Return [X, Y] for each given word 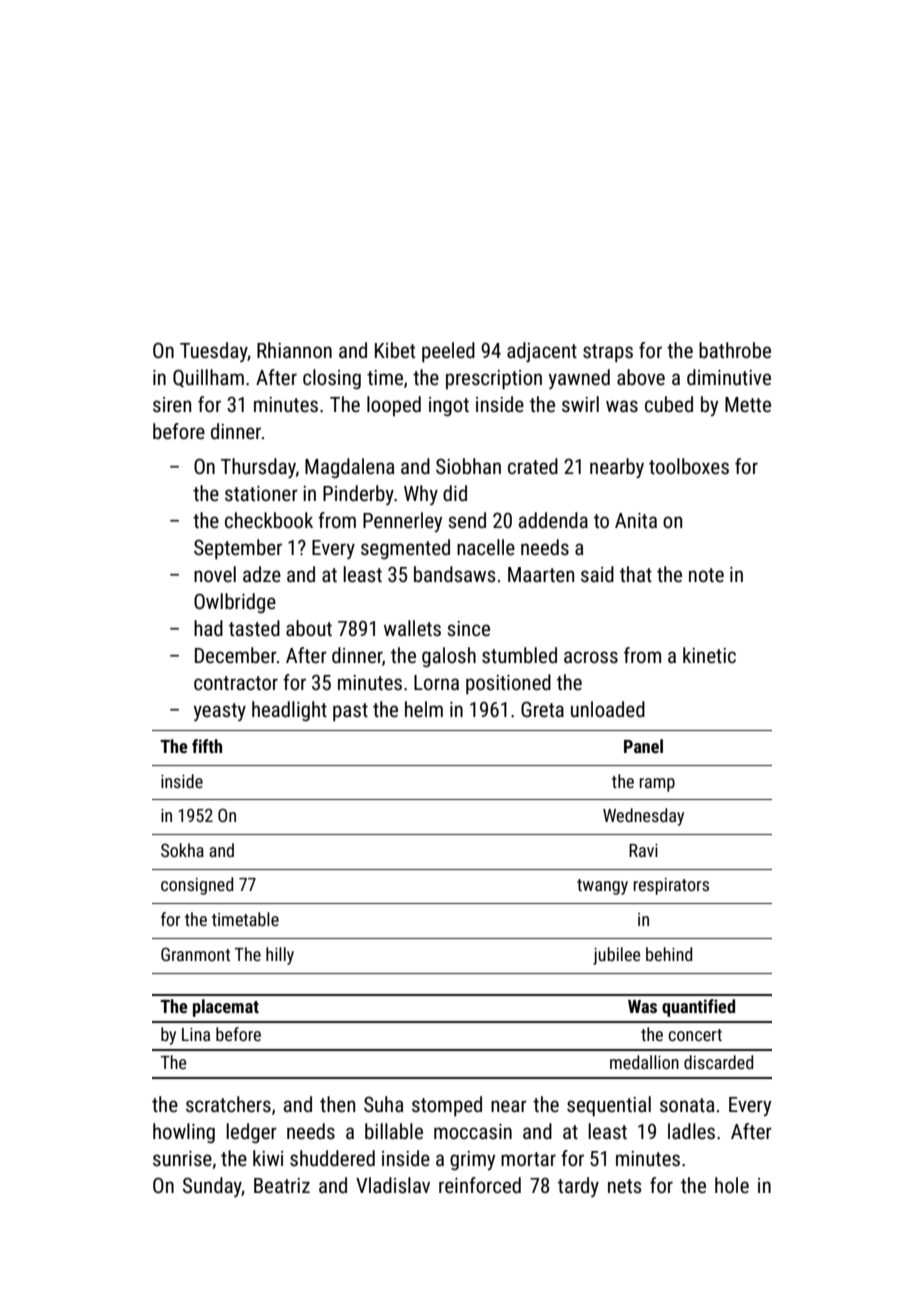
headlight [289, 711]
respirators [671, 886]
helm [424, 709]
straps [608, 353]
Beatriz [282, 1186]
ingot [449, 406]
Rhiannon [294, 350]
